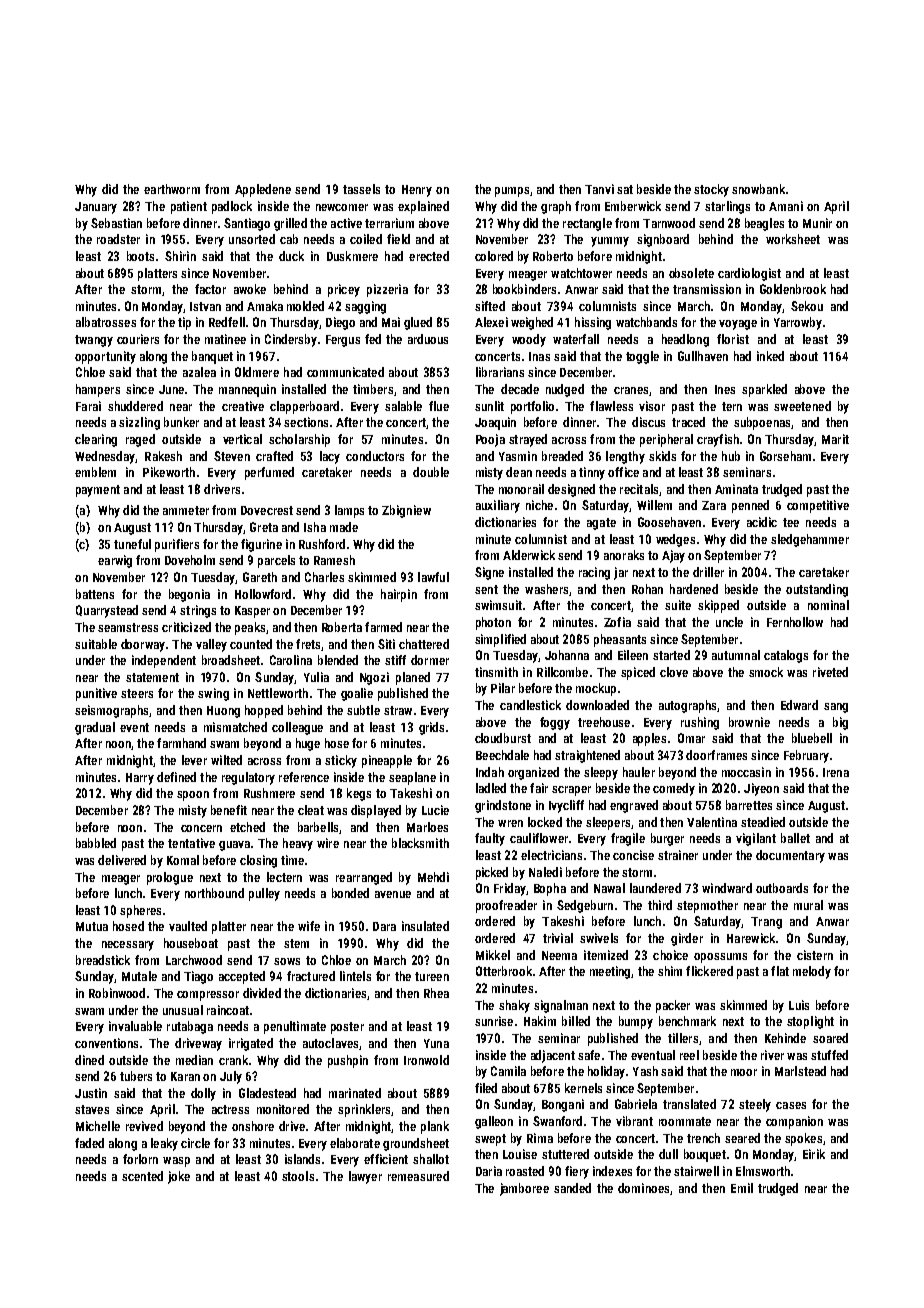 The height and width of the document is (1308, 924). What do you see at coordinates (309, 926) in the document?
I see `wife` at bounding box center [309, 926].
